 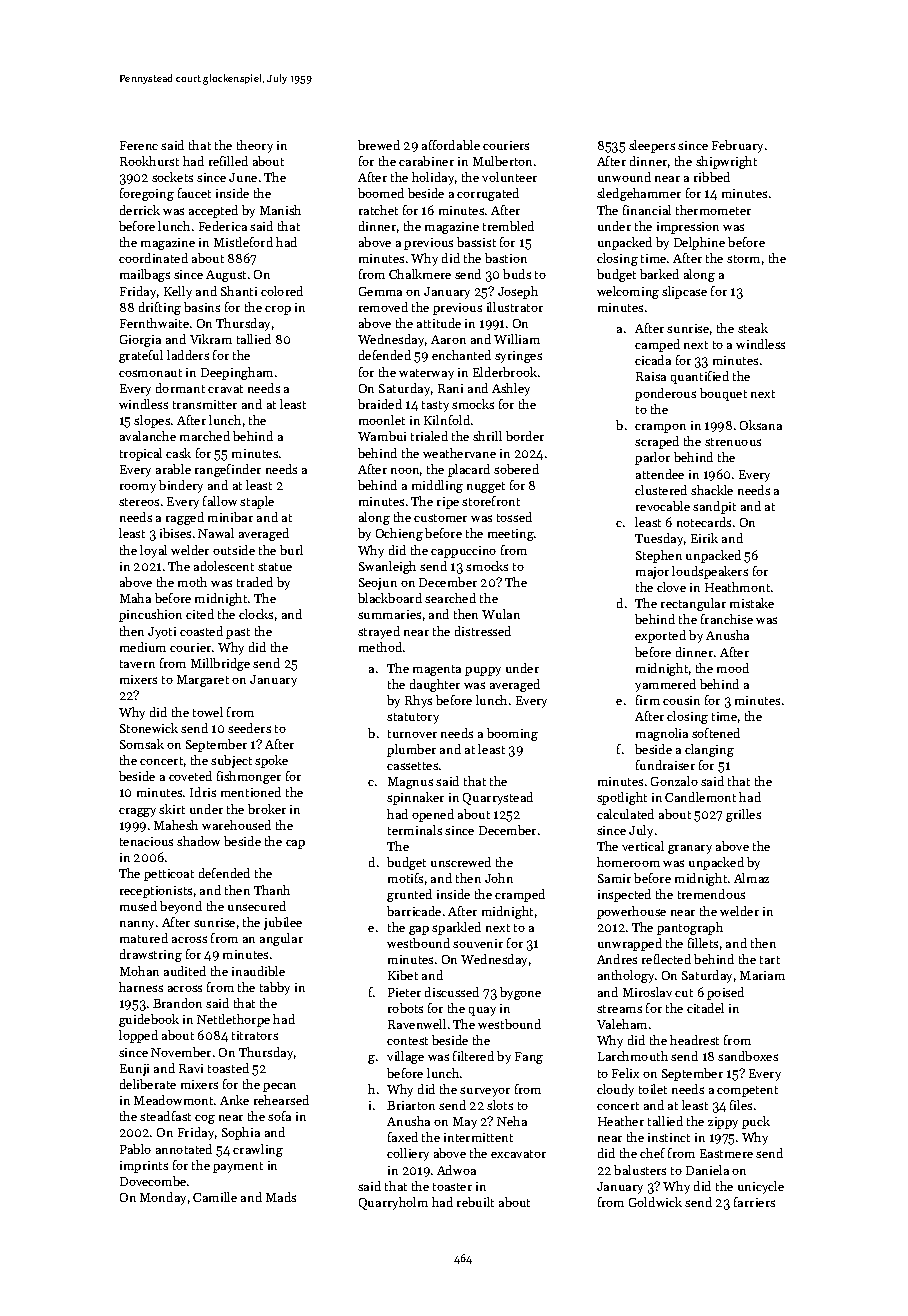 What do you see at coordinates (451, 145) in the screenshot?
I see `affordable` at bounding box center [451, 145].
